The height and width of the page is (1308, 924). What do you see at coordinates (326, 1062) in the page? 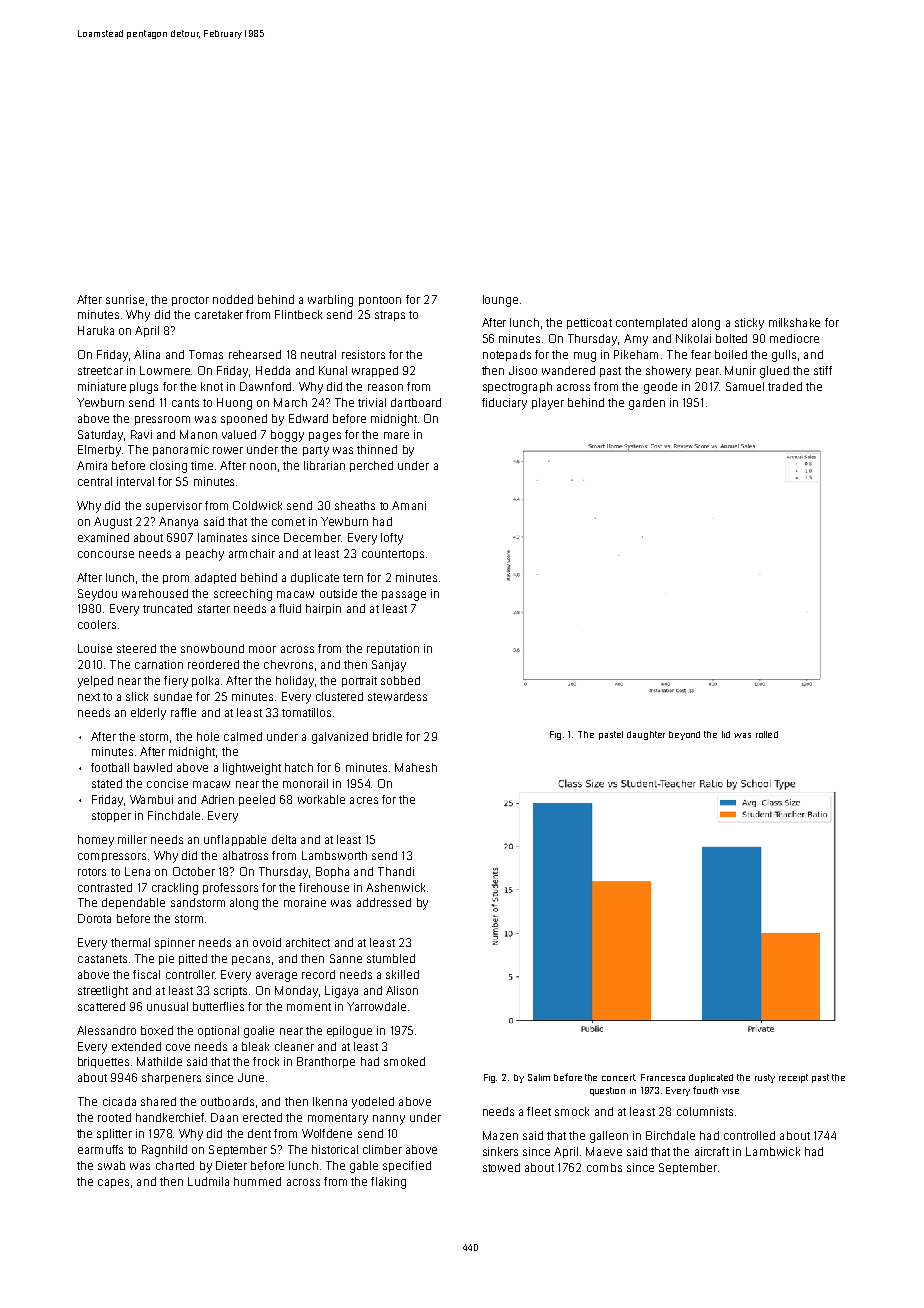
I see `Branthorpe` at bounding box center [326, 1062].
